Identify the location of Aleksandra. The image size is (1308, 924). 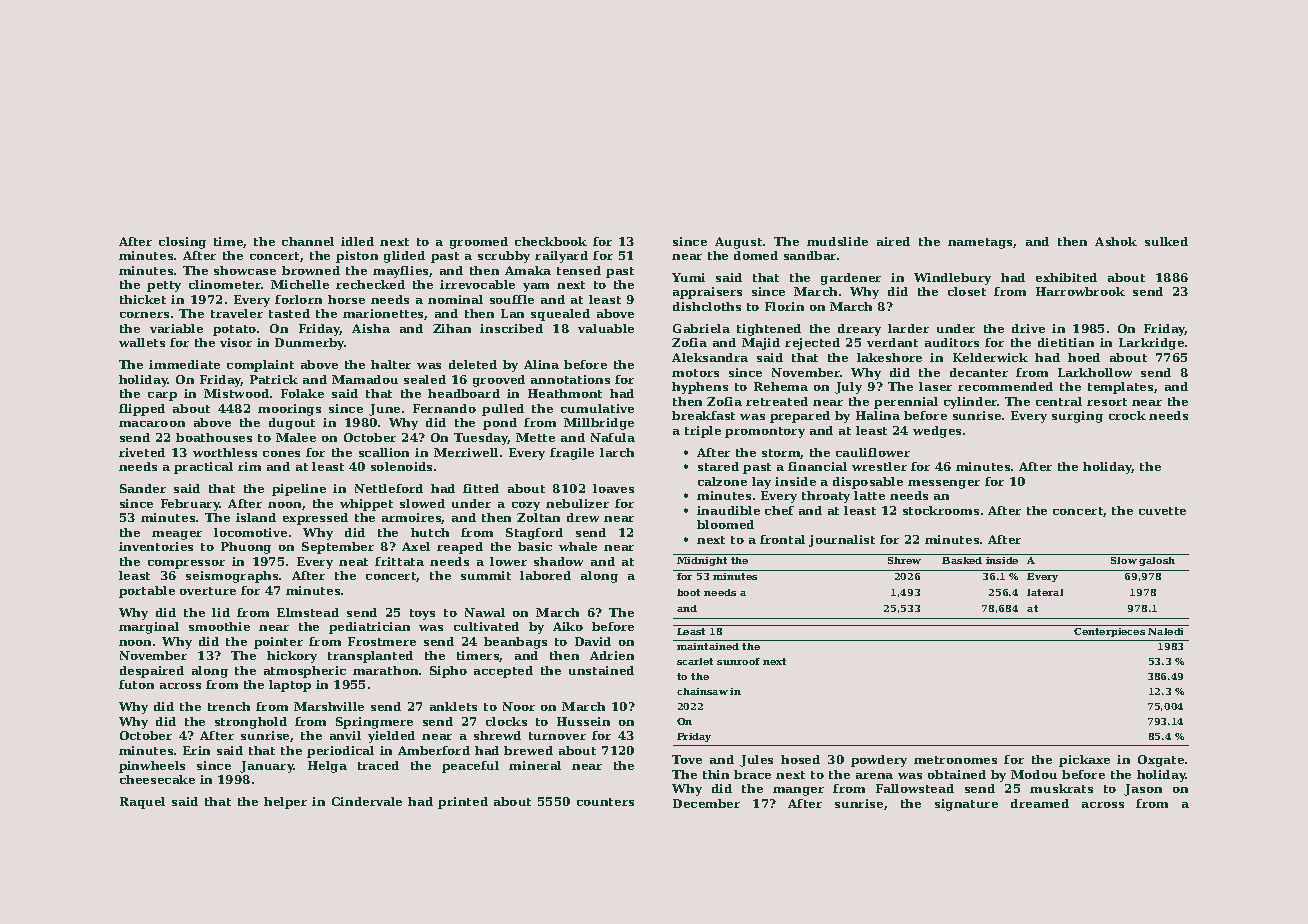
(710, 357).
